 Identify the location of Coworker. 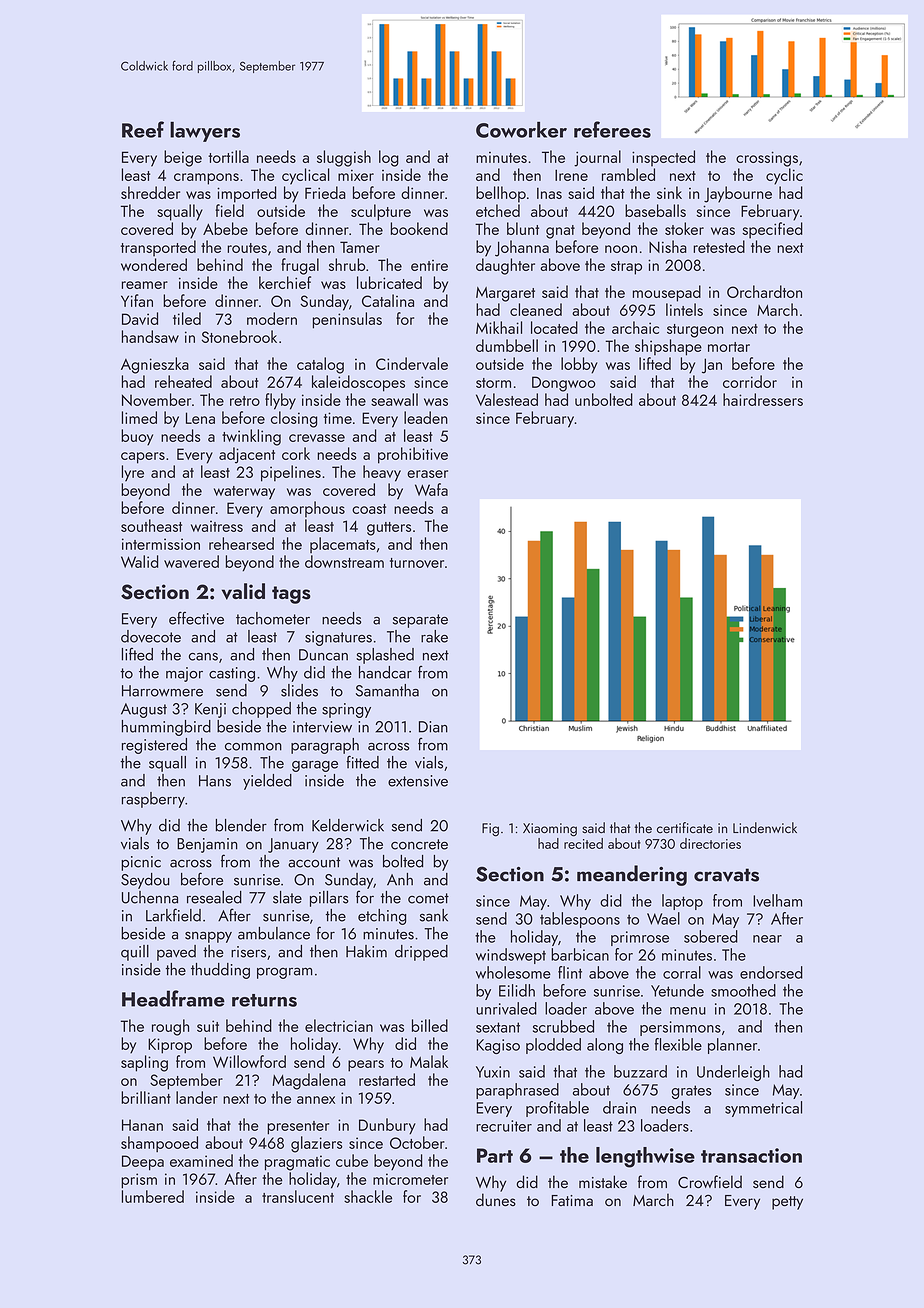
(521, 130).
